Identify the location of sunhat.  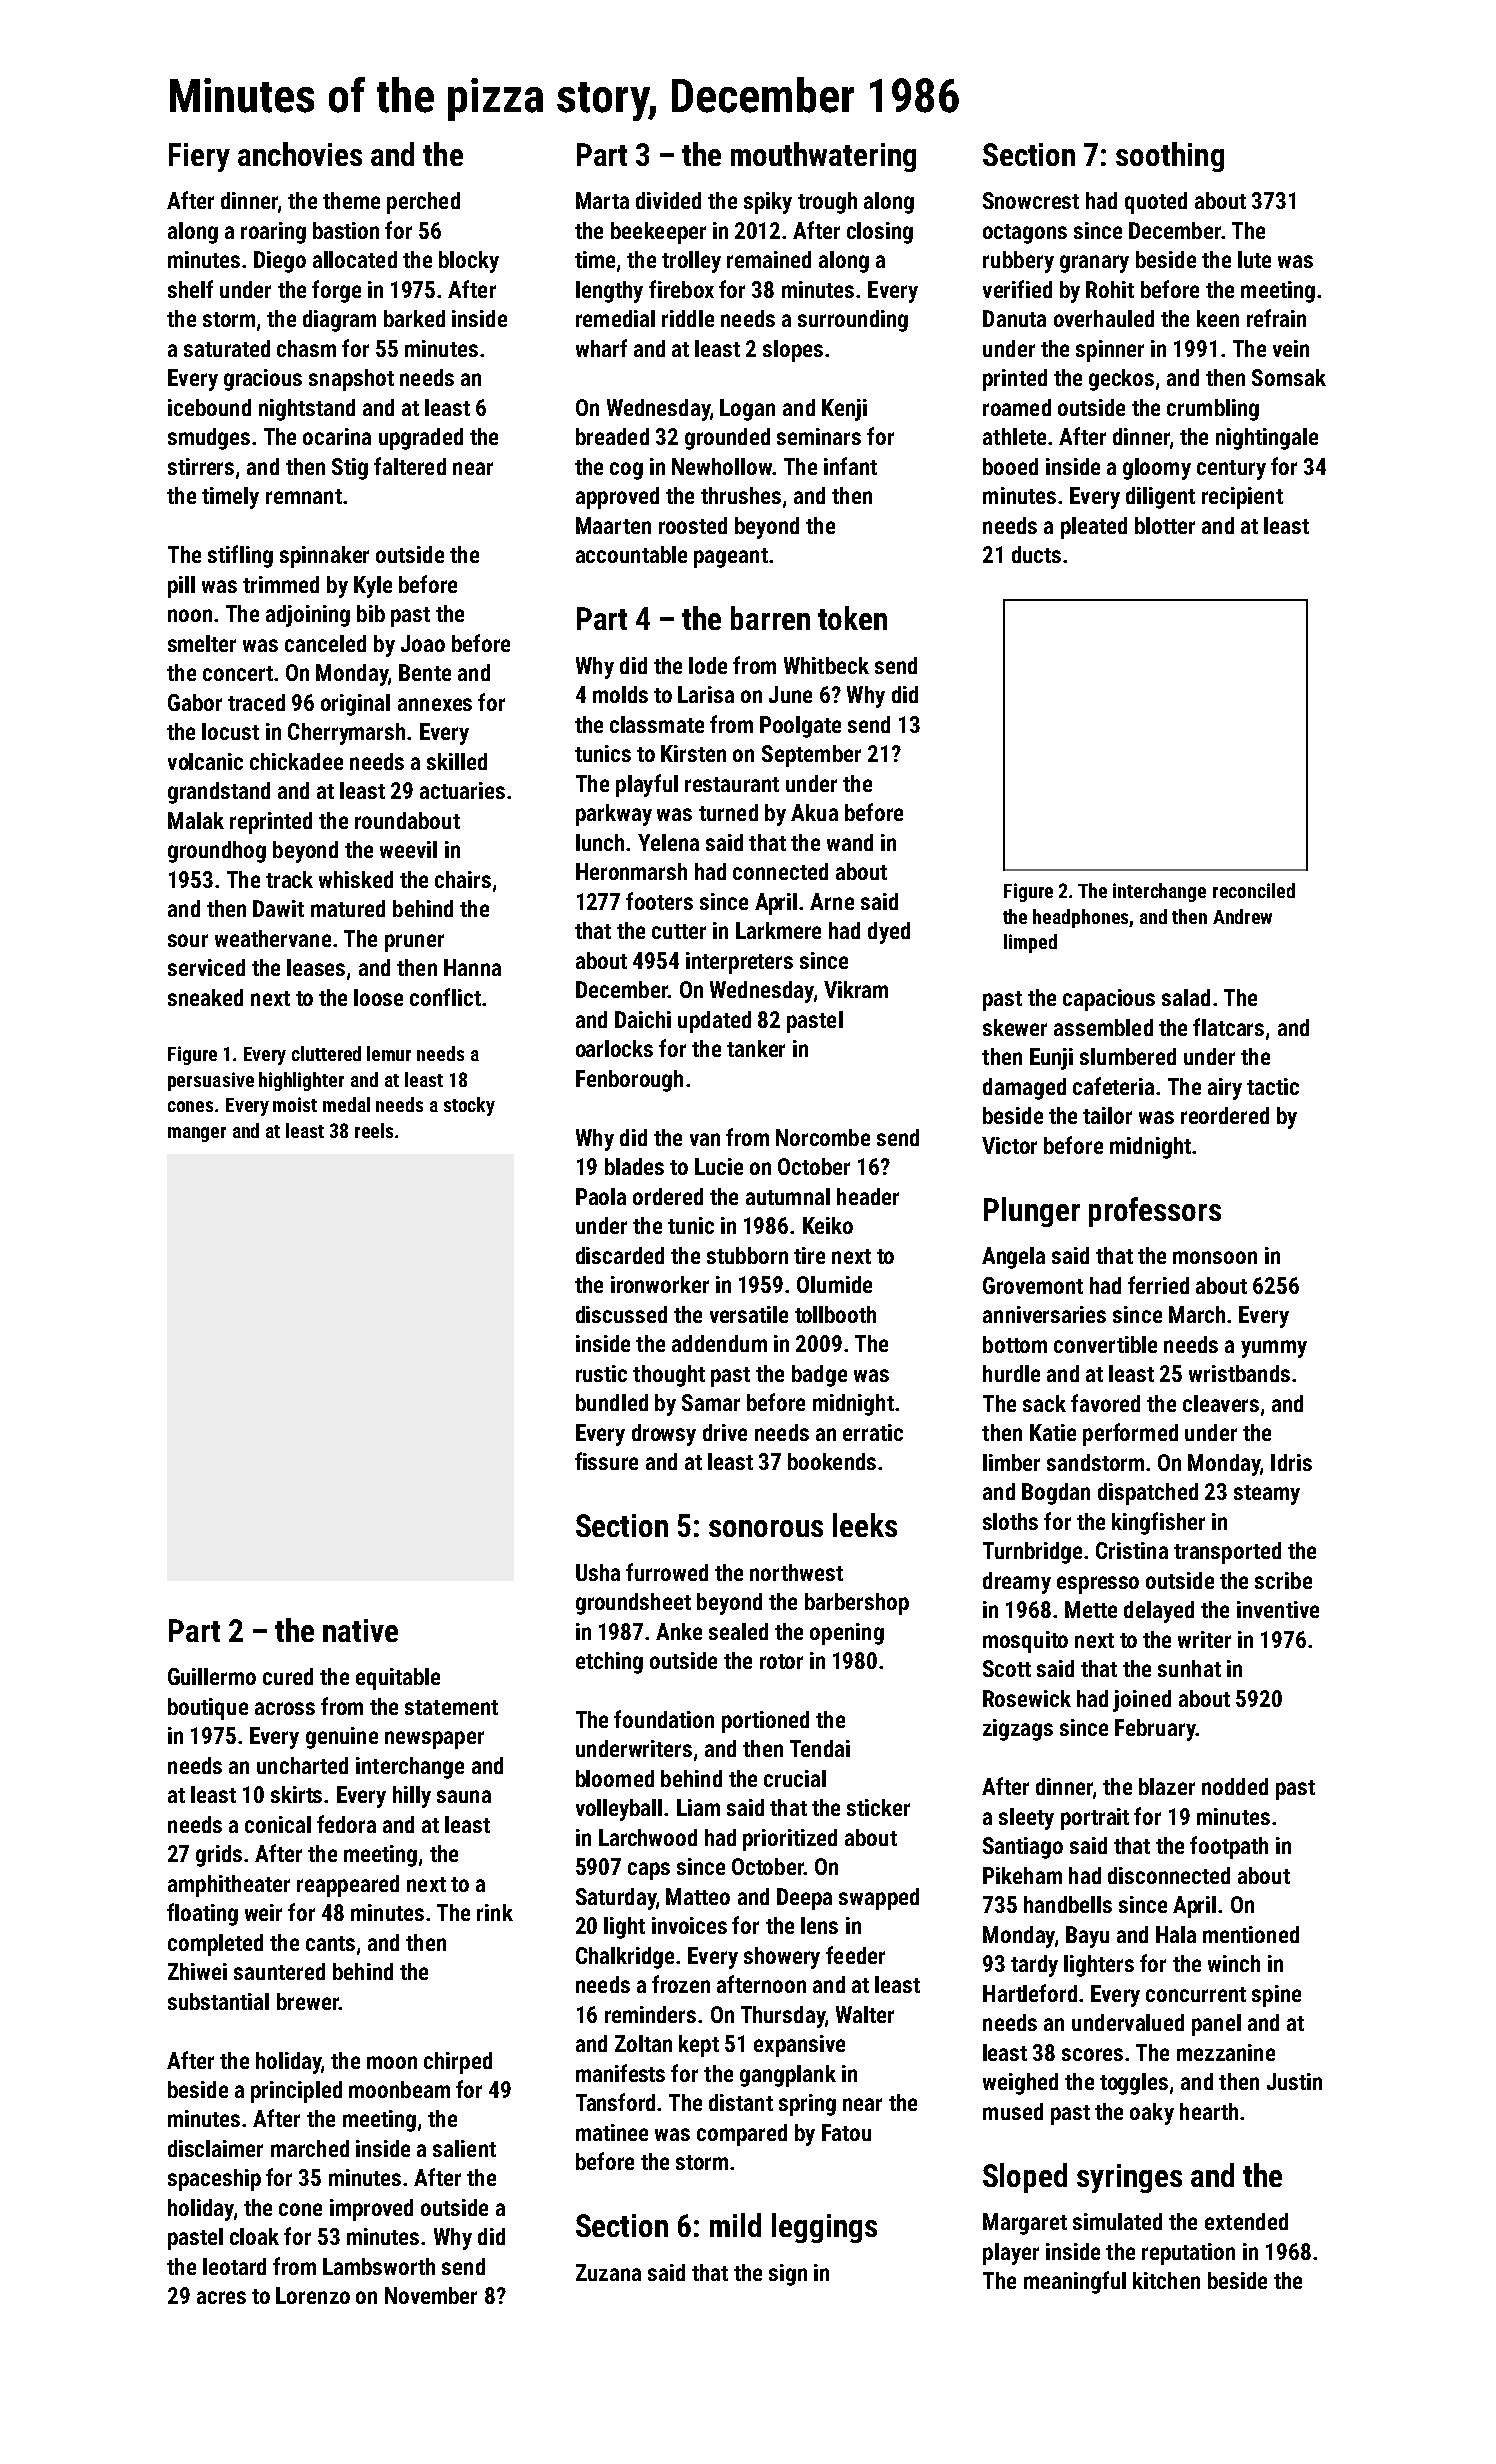
(1189, 1668).
